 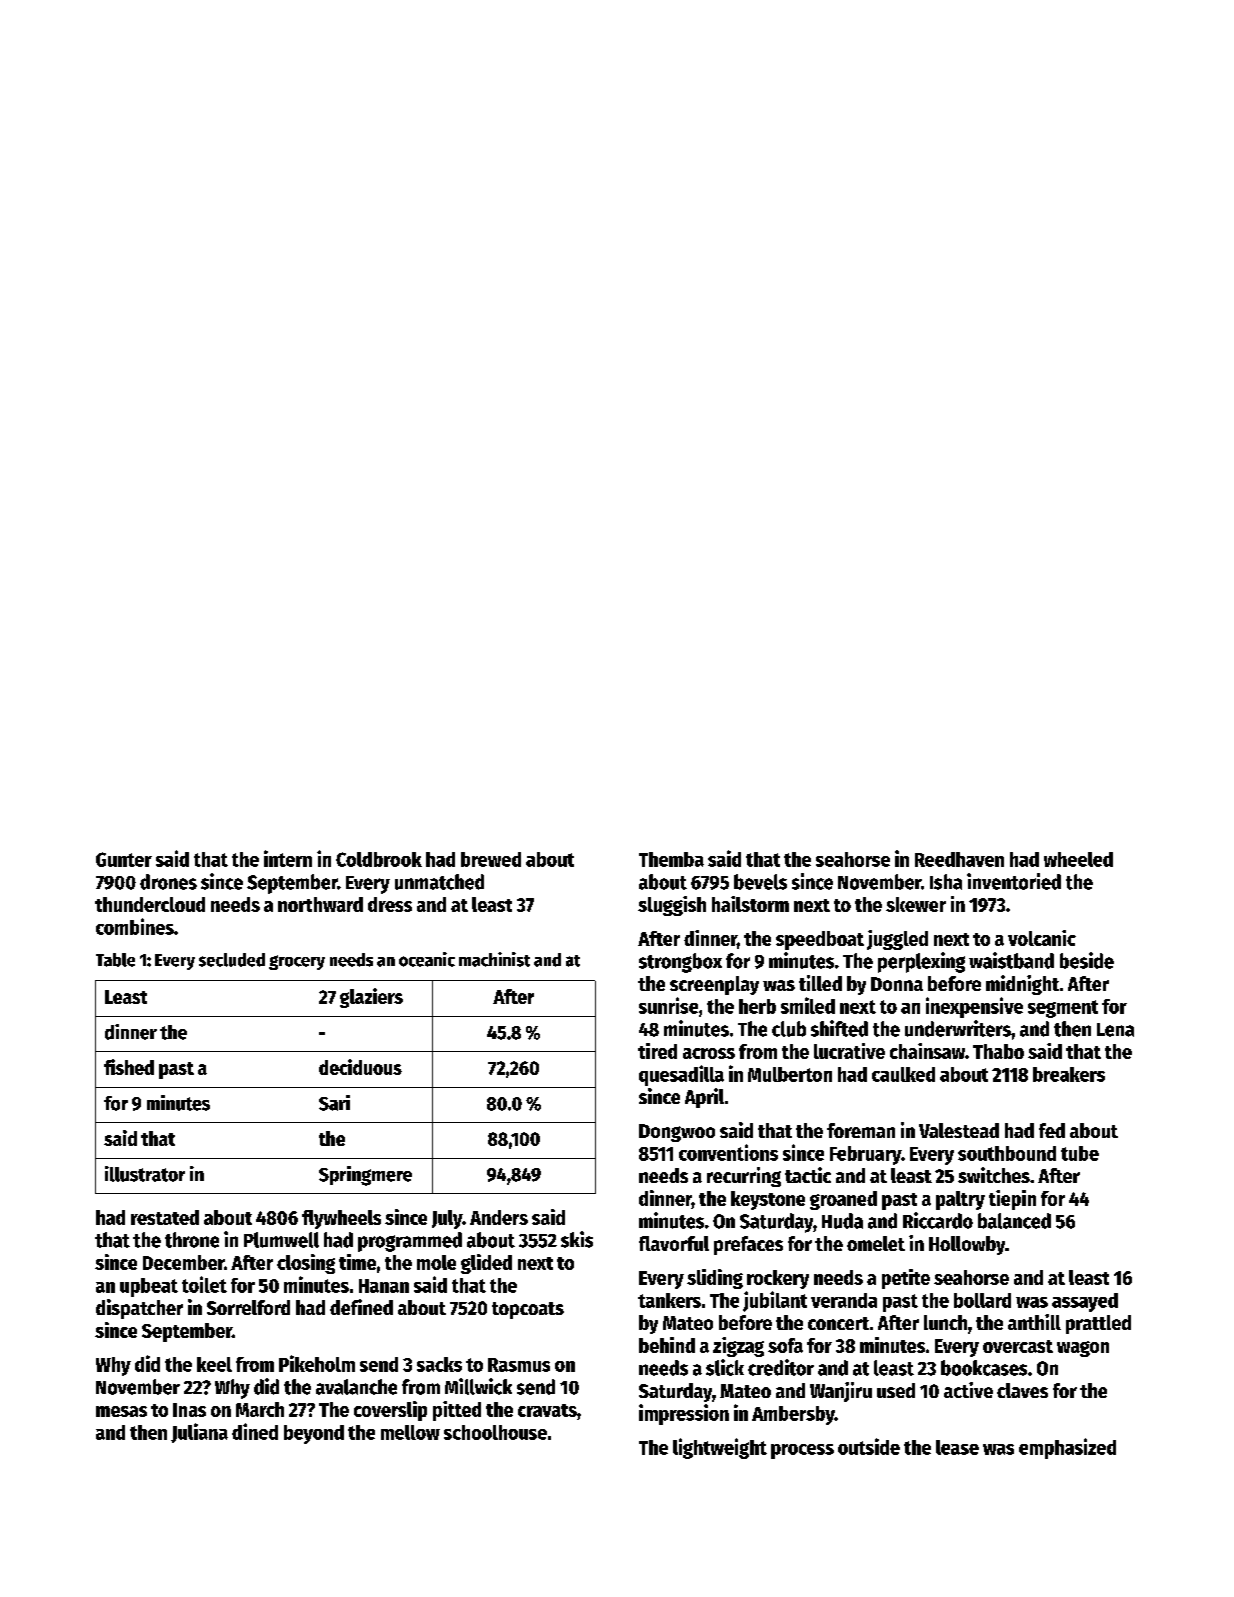 What do you see at coordinates (667, 1345) in the image?
I see `behind` at bounding box center [667, 1345].
